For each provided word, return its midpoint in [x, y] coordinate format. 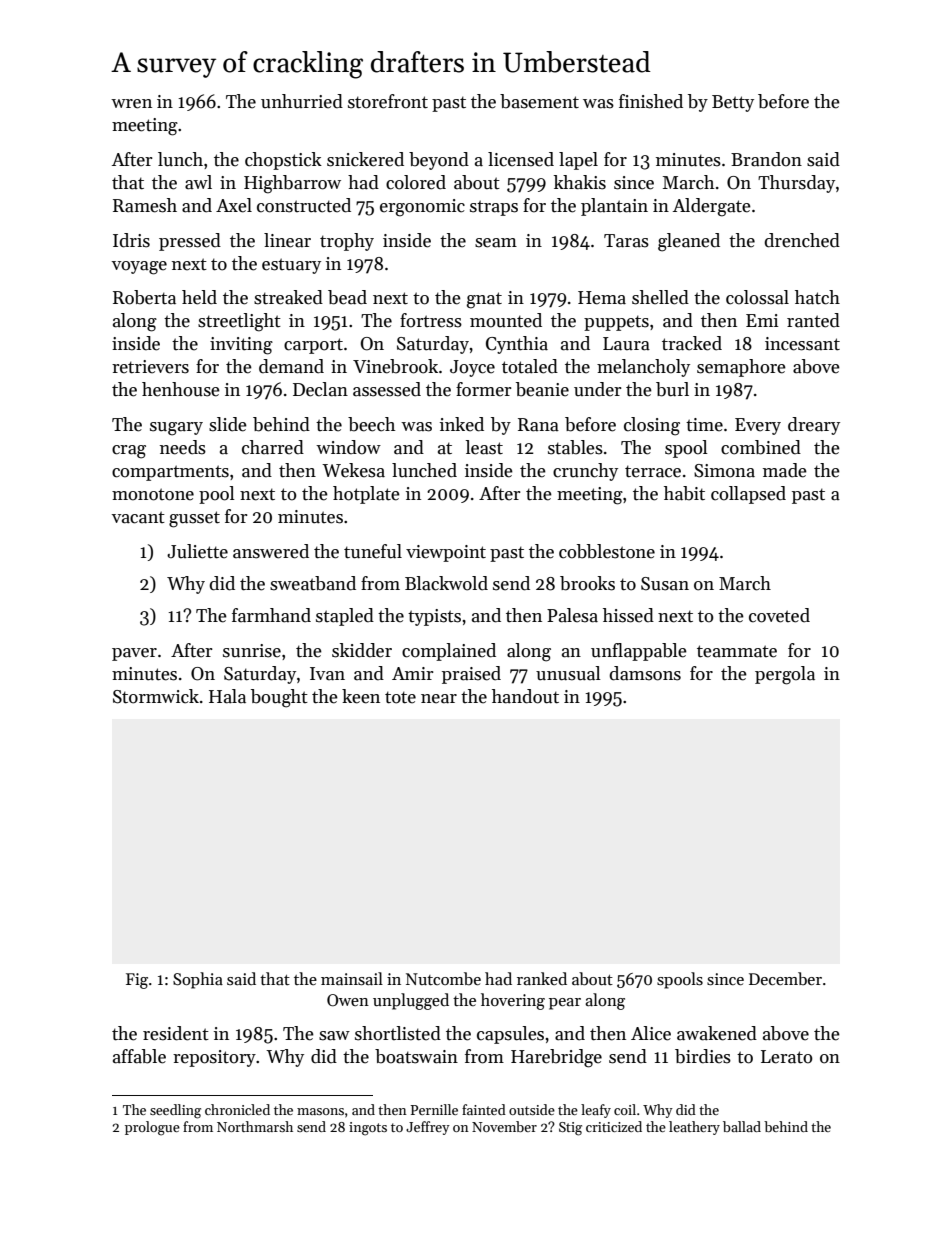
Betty [733, 103]
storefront [388, 101]
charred [273, 447]
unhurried [302, 101]
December [785, 978]
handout [525, 696]
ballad [742, 1126]
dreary [814, 426]
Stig [570, 1129]
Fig [137, 981]
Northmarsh [255, 1126]
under [598, 389]
